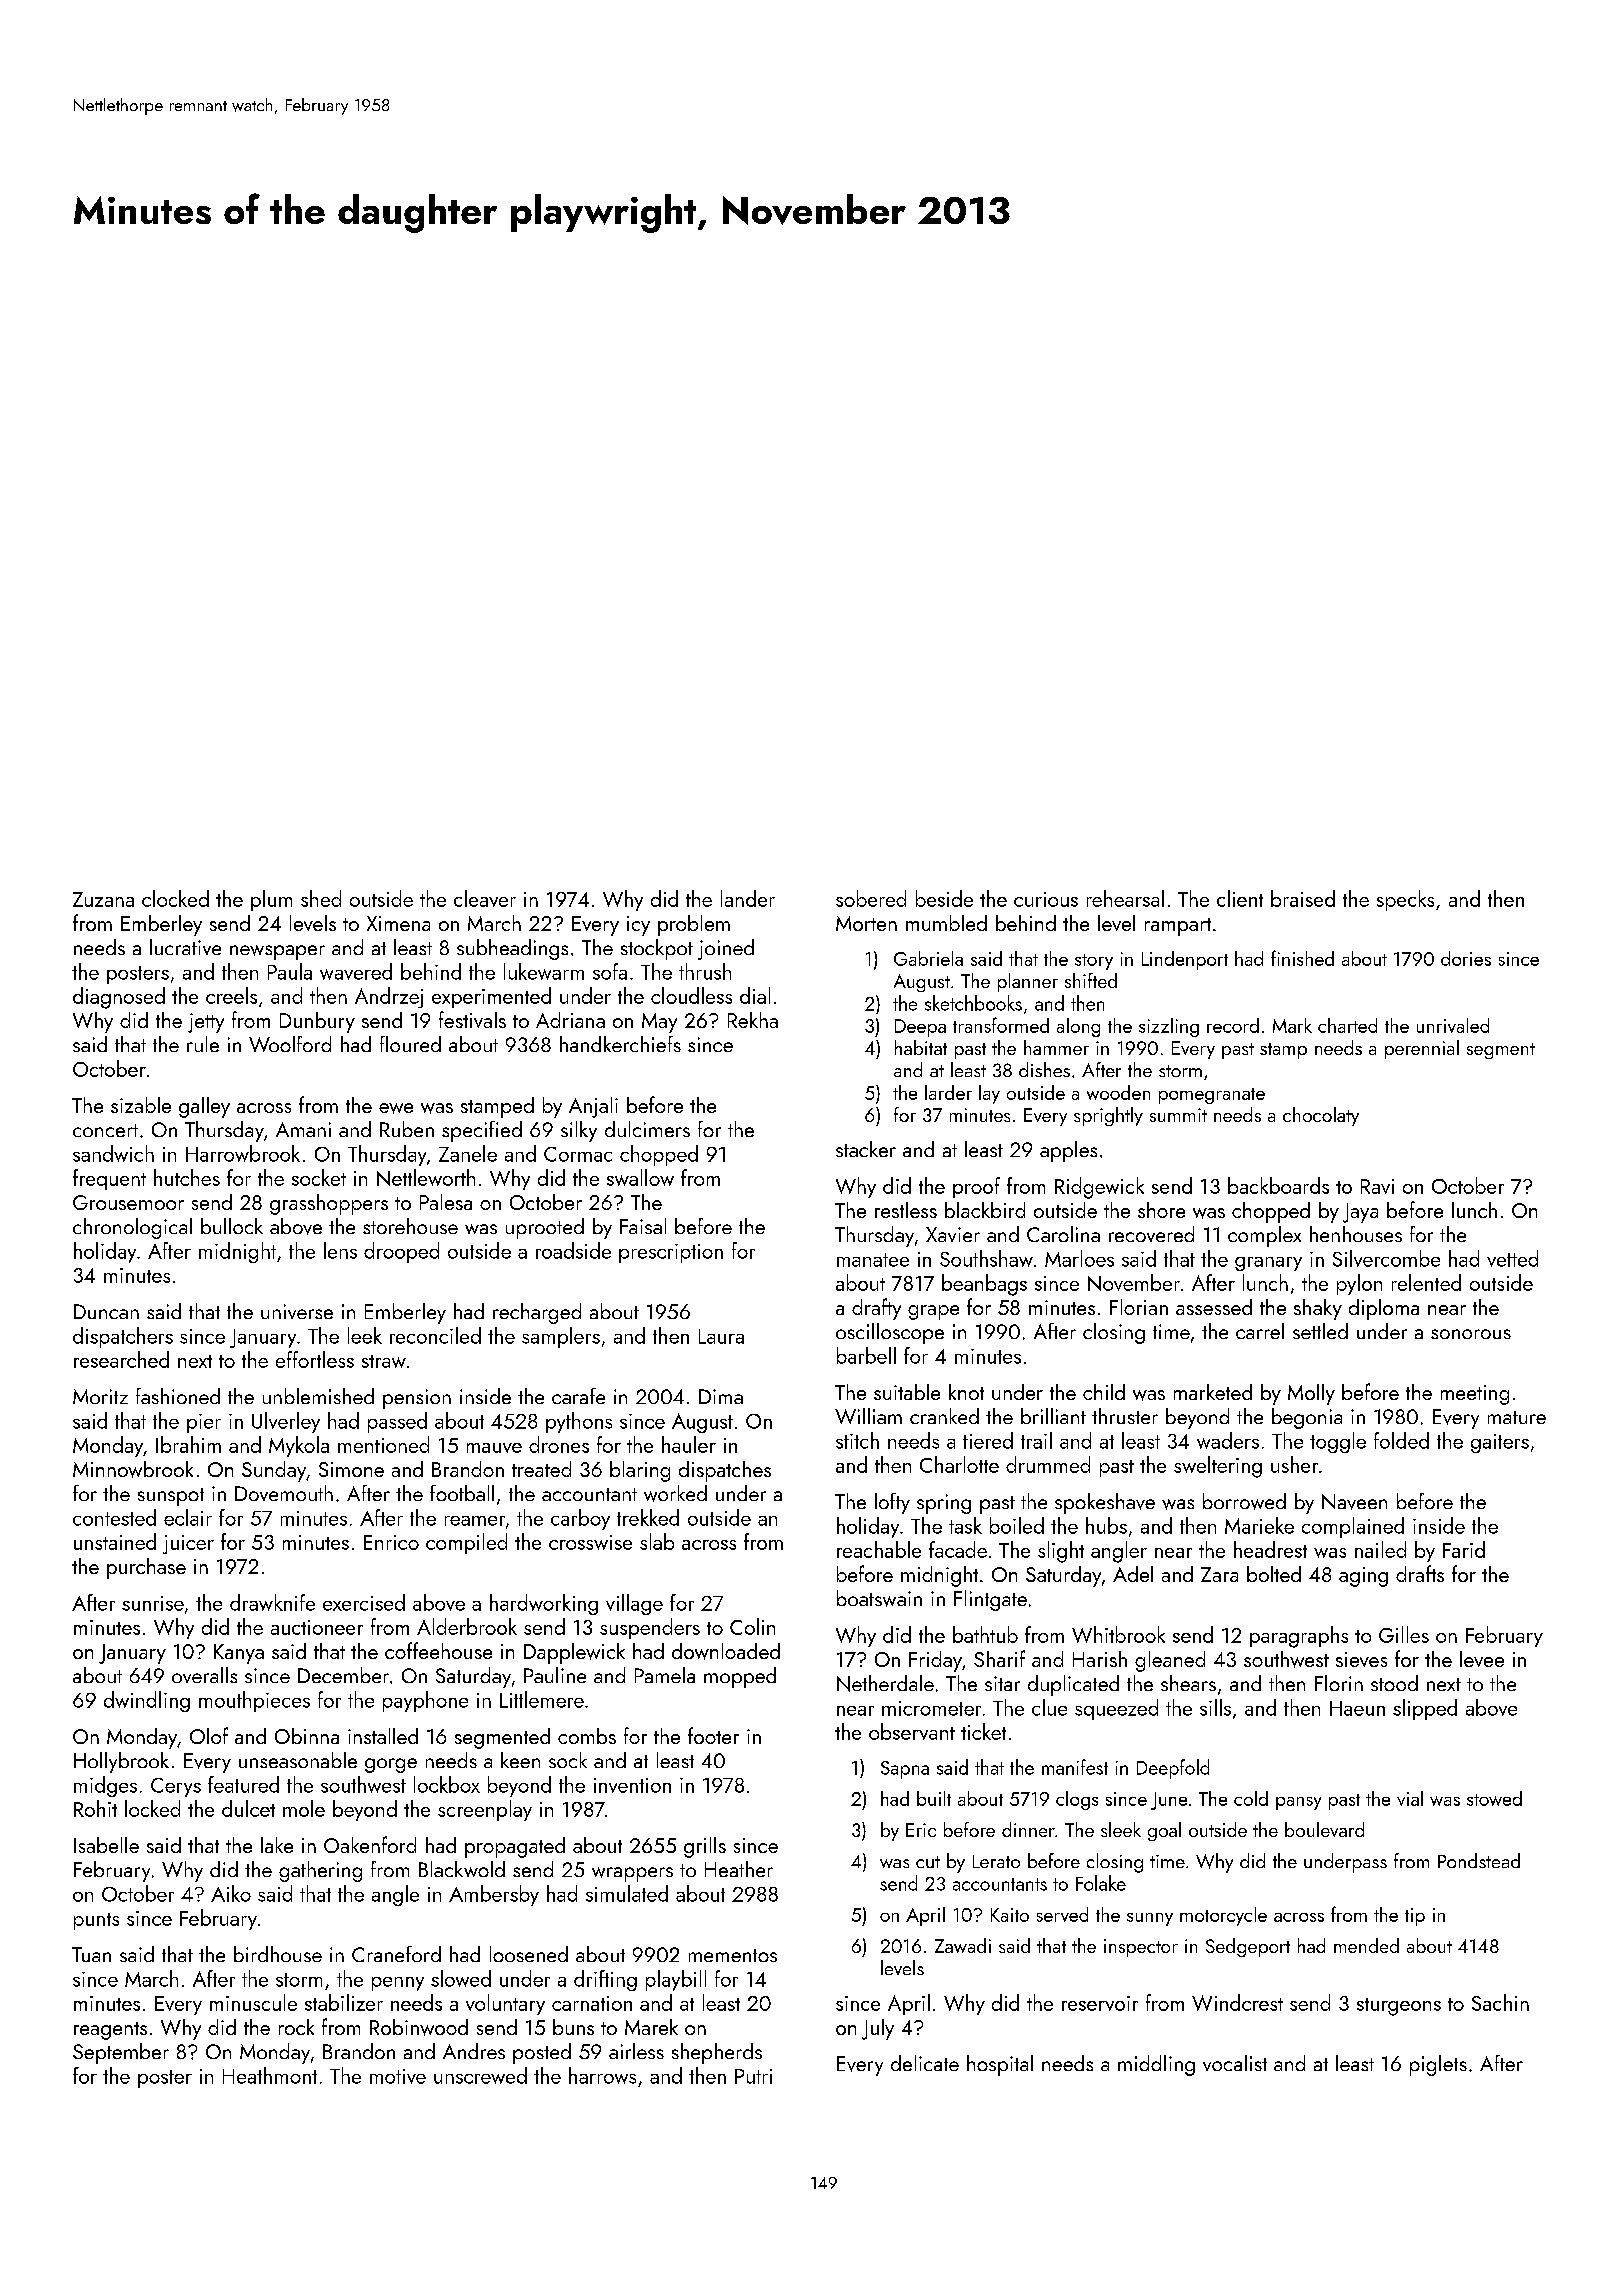 The image size is (1620, 2292). What do you see at coordinates (1105, 1503) in the document?
I see `spokeshave` at bounding box center [1105, 1503].
